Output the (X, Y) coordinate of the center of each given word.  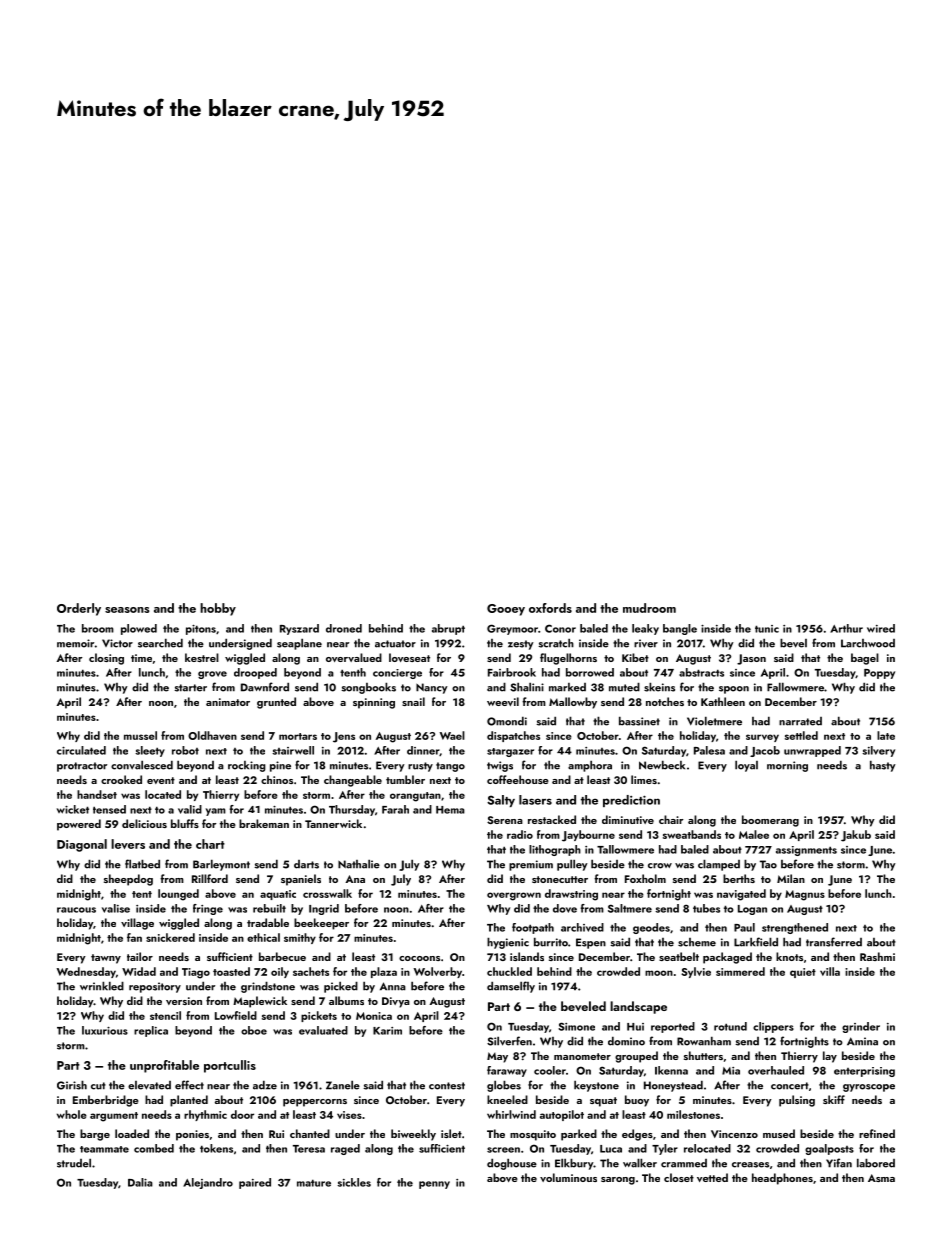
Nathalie (359, 864)
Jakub (856, 836)
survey (762, 738)
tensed (109, 809)
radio (520, 834)
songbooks (368, 688)
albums (346, 1000)
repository (155, 987)
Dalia (140, 1182)
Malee (754, 834)
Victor (117, 643)
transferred (834, 942)
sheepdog (128, 880)
